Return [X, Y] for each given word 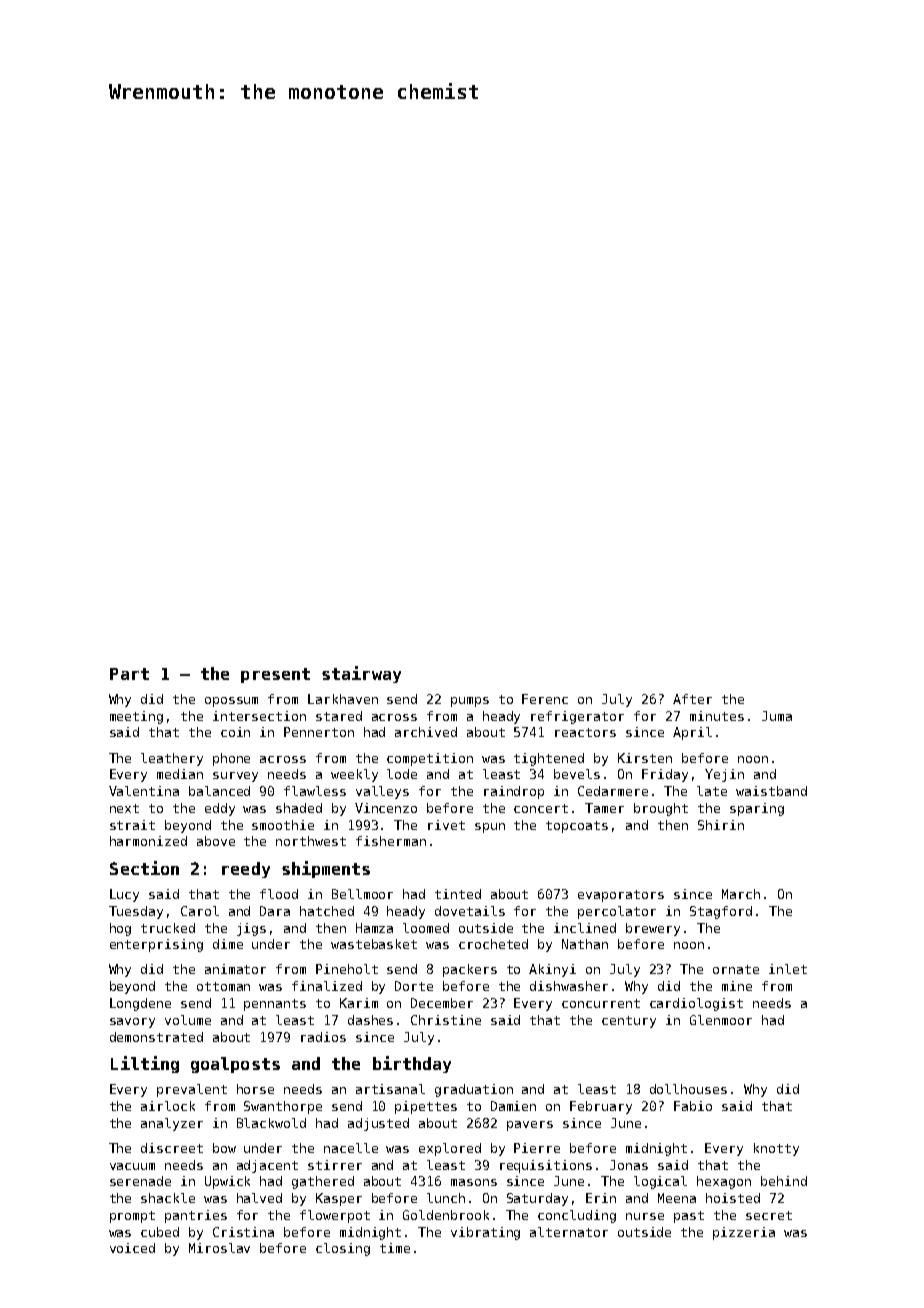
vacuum [132, 1166]
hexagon [724, 1182]
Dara [275, 911]
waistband [771, 791]
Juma [777, 716]
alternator [569, 1232]
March [741, 894]
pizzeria [744, 1233]
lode [402, 774]
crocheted [493, 944]
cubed [160, 1232]
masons [474, 1182]
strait [132, 825]
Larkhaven [343, 699]
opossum [231, 702]
